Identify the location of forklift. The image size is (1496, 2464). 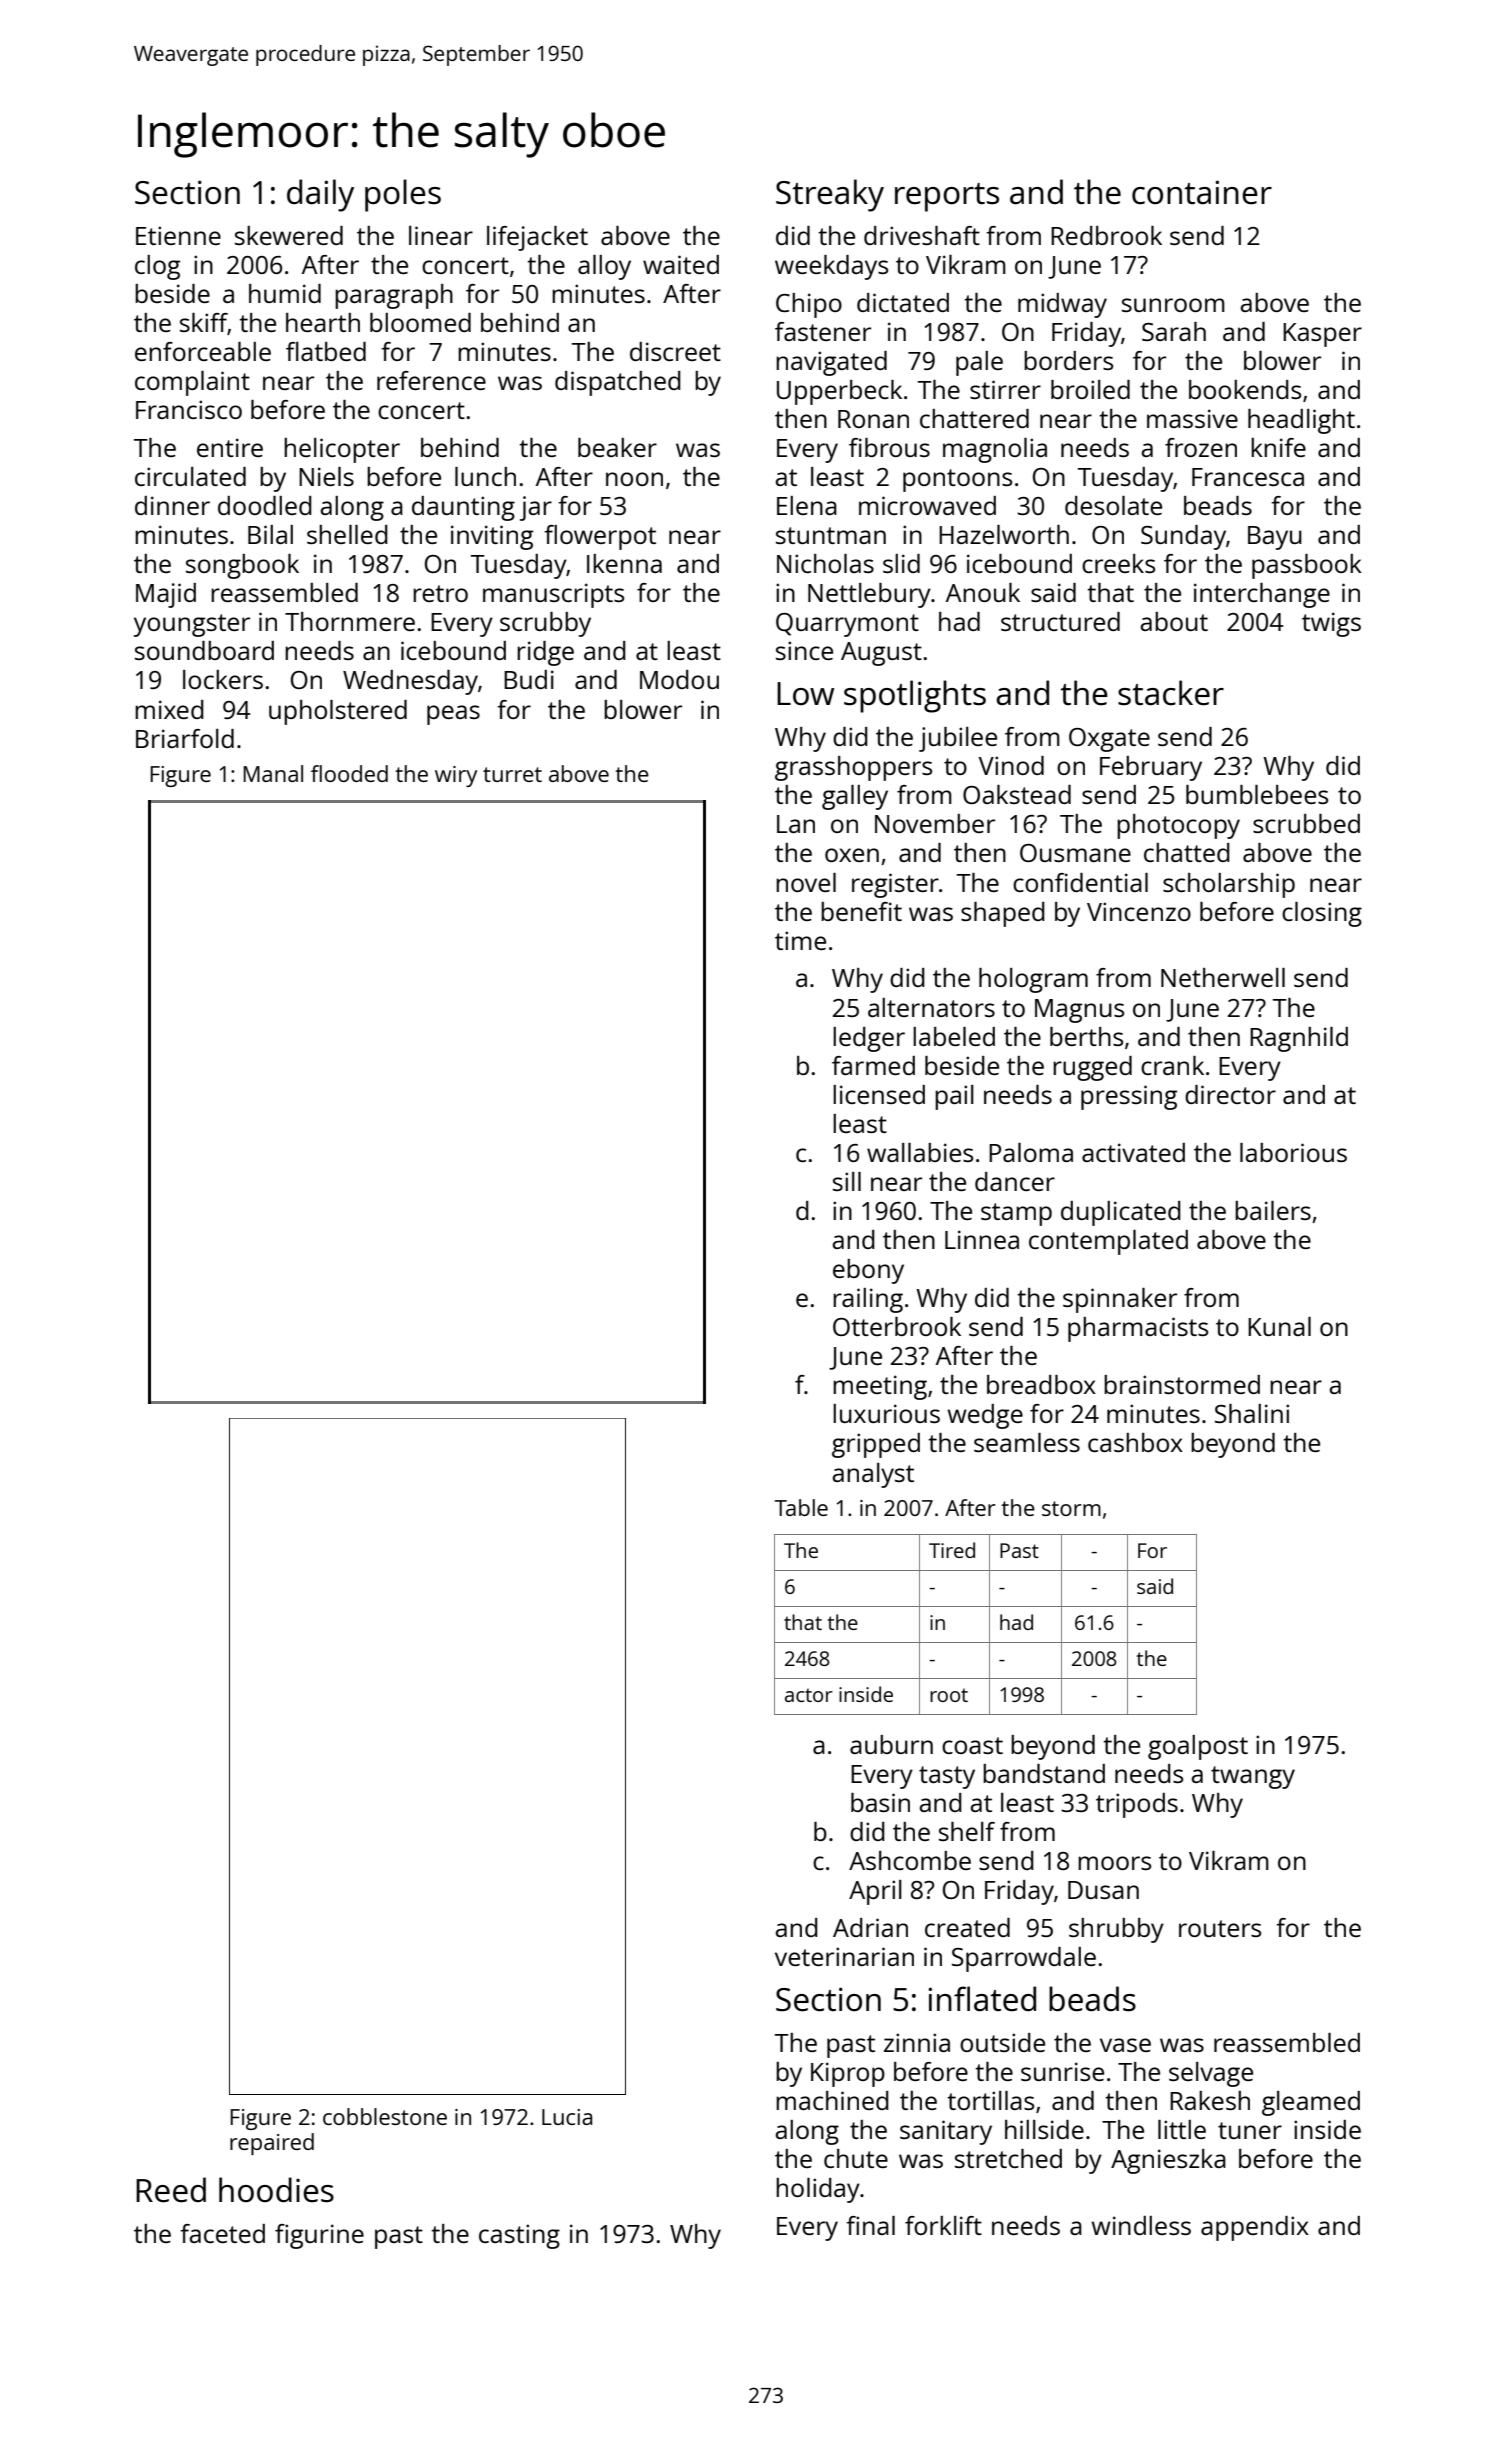
(943, 2225).
